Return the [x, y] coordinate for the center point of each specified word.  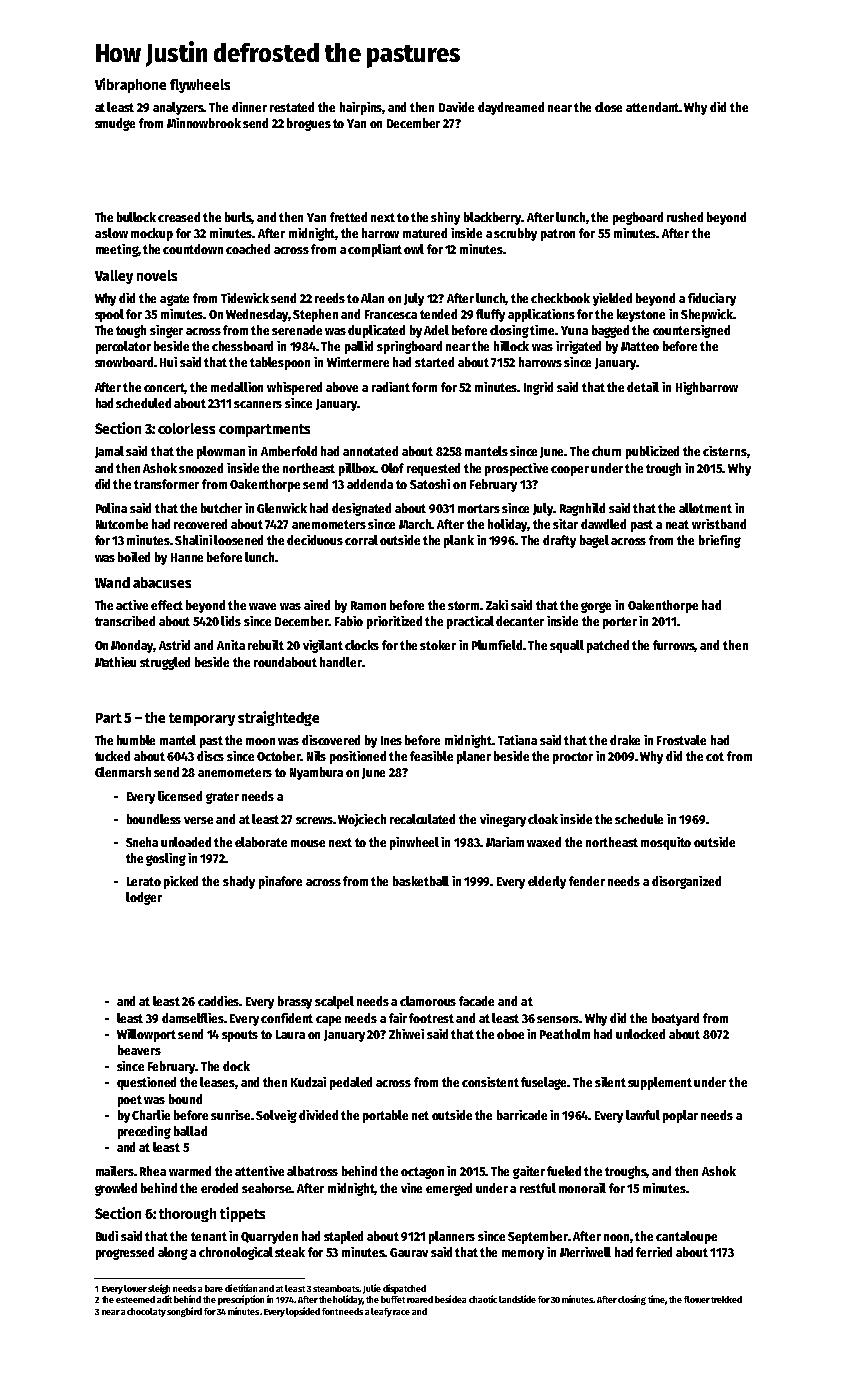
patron [558, 235]
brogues [309, 124]
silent [610, 1082]
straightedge [278, 718]
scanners [258, 404]
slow [115, 233]
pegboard [638, 218]
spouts [240, 1036]
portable [385, 1116]
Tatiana [517, 740]
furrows [674, 646]
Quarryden [269, 1237]
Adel [436, 330]
